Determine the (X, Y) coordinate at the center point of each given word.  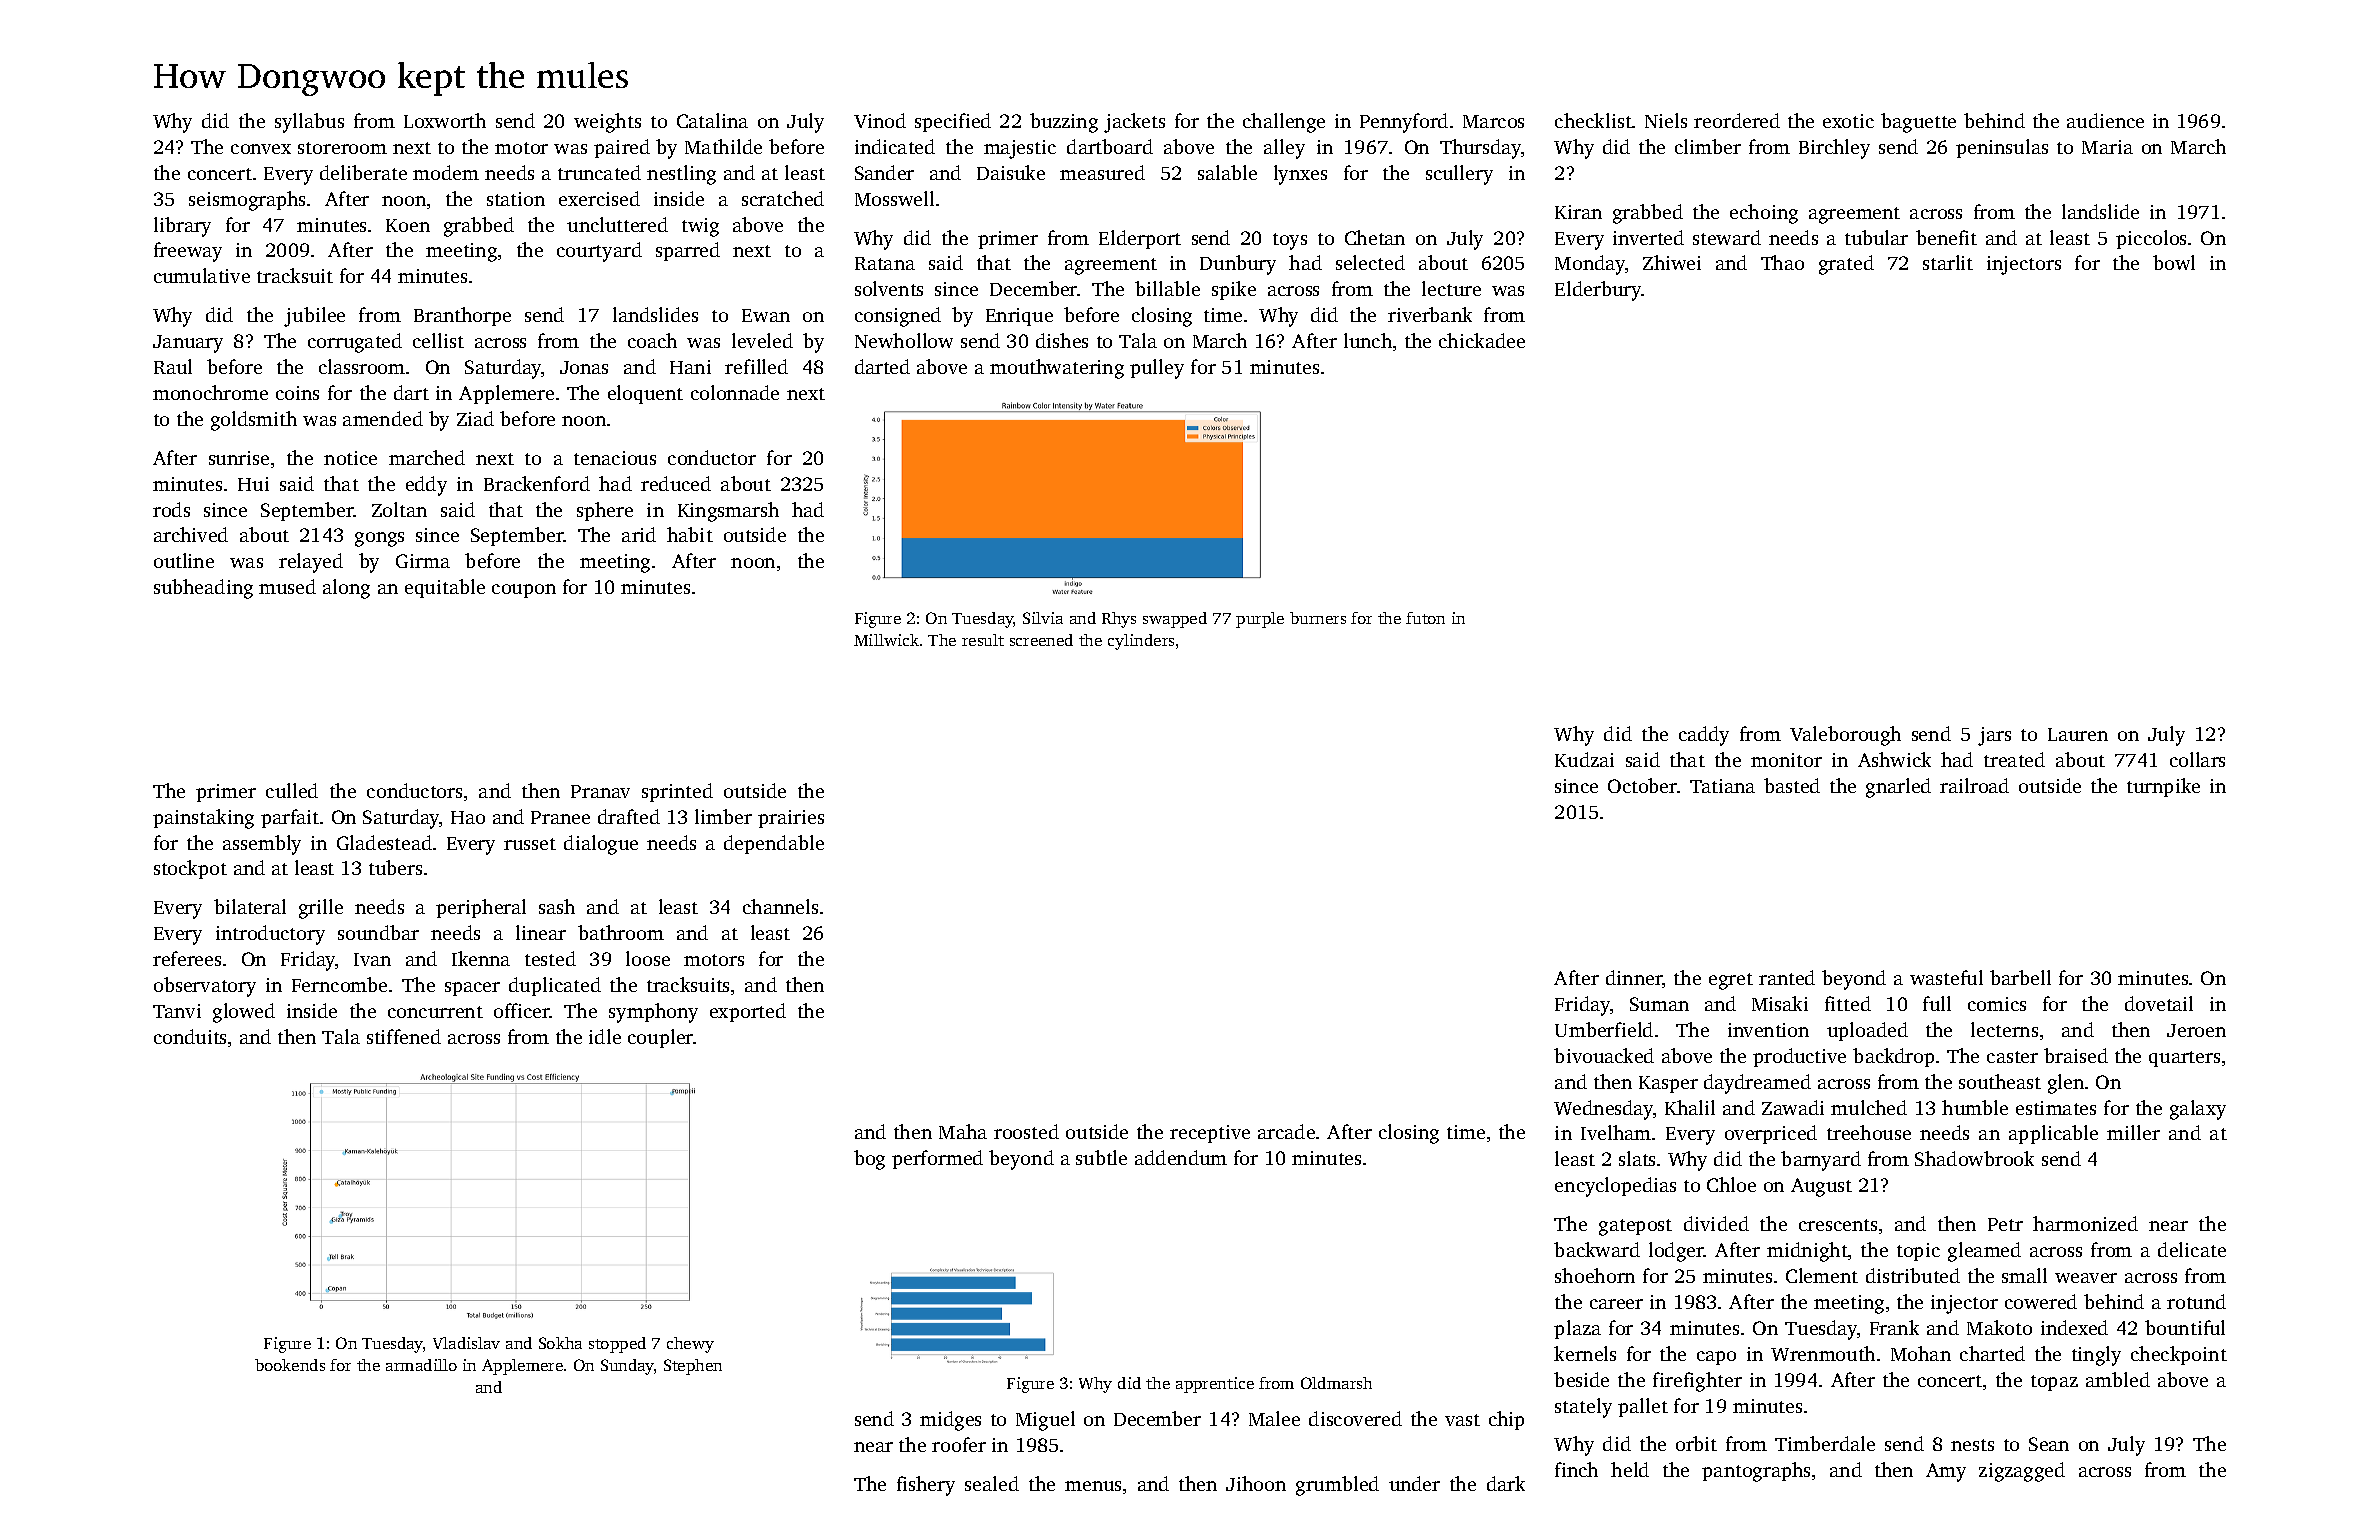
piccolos (2151, 239)
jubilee (314, 317)
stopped (617, 1345)
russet (530, 844)
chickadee (1482, 340)
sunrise (239, 458)
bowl (2174, 262)
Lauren (2078, 734)
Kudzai (1584, 759)
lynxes (1300, 175)
